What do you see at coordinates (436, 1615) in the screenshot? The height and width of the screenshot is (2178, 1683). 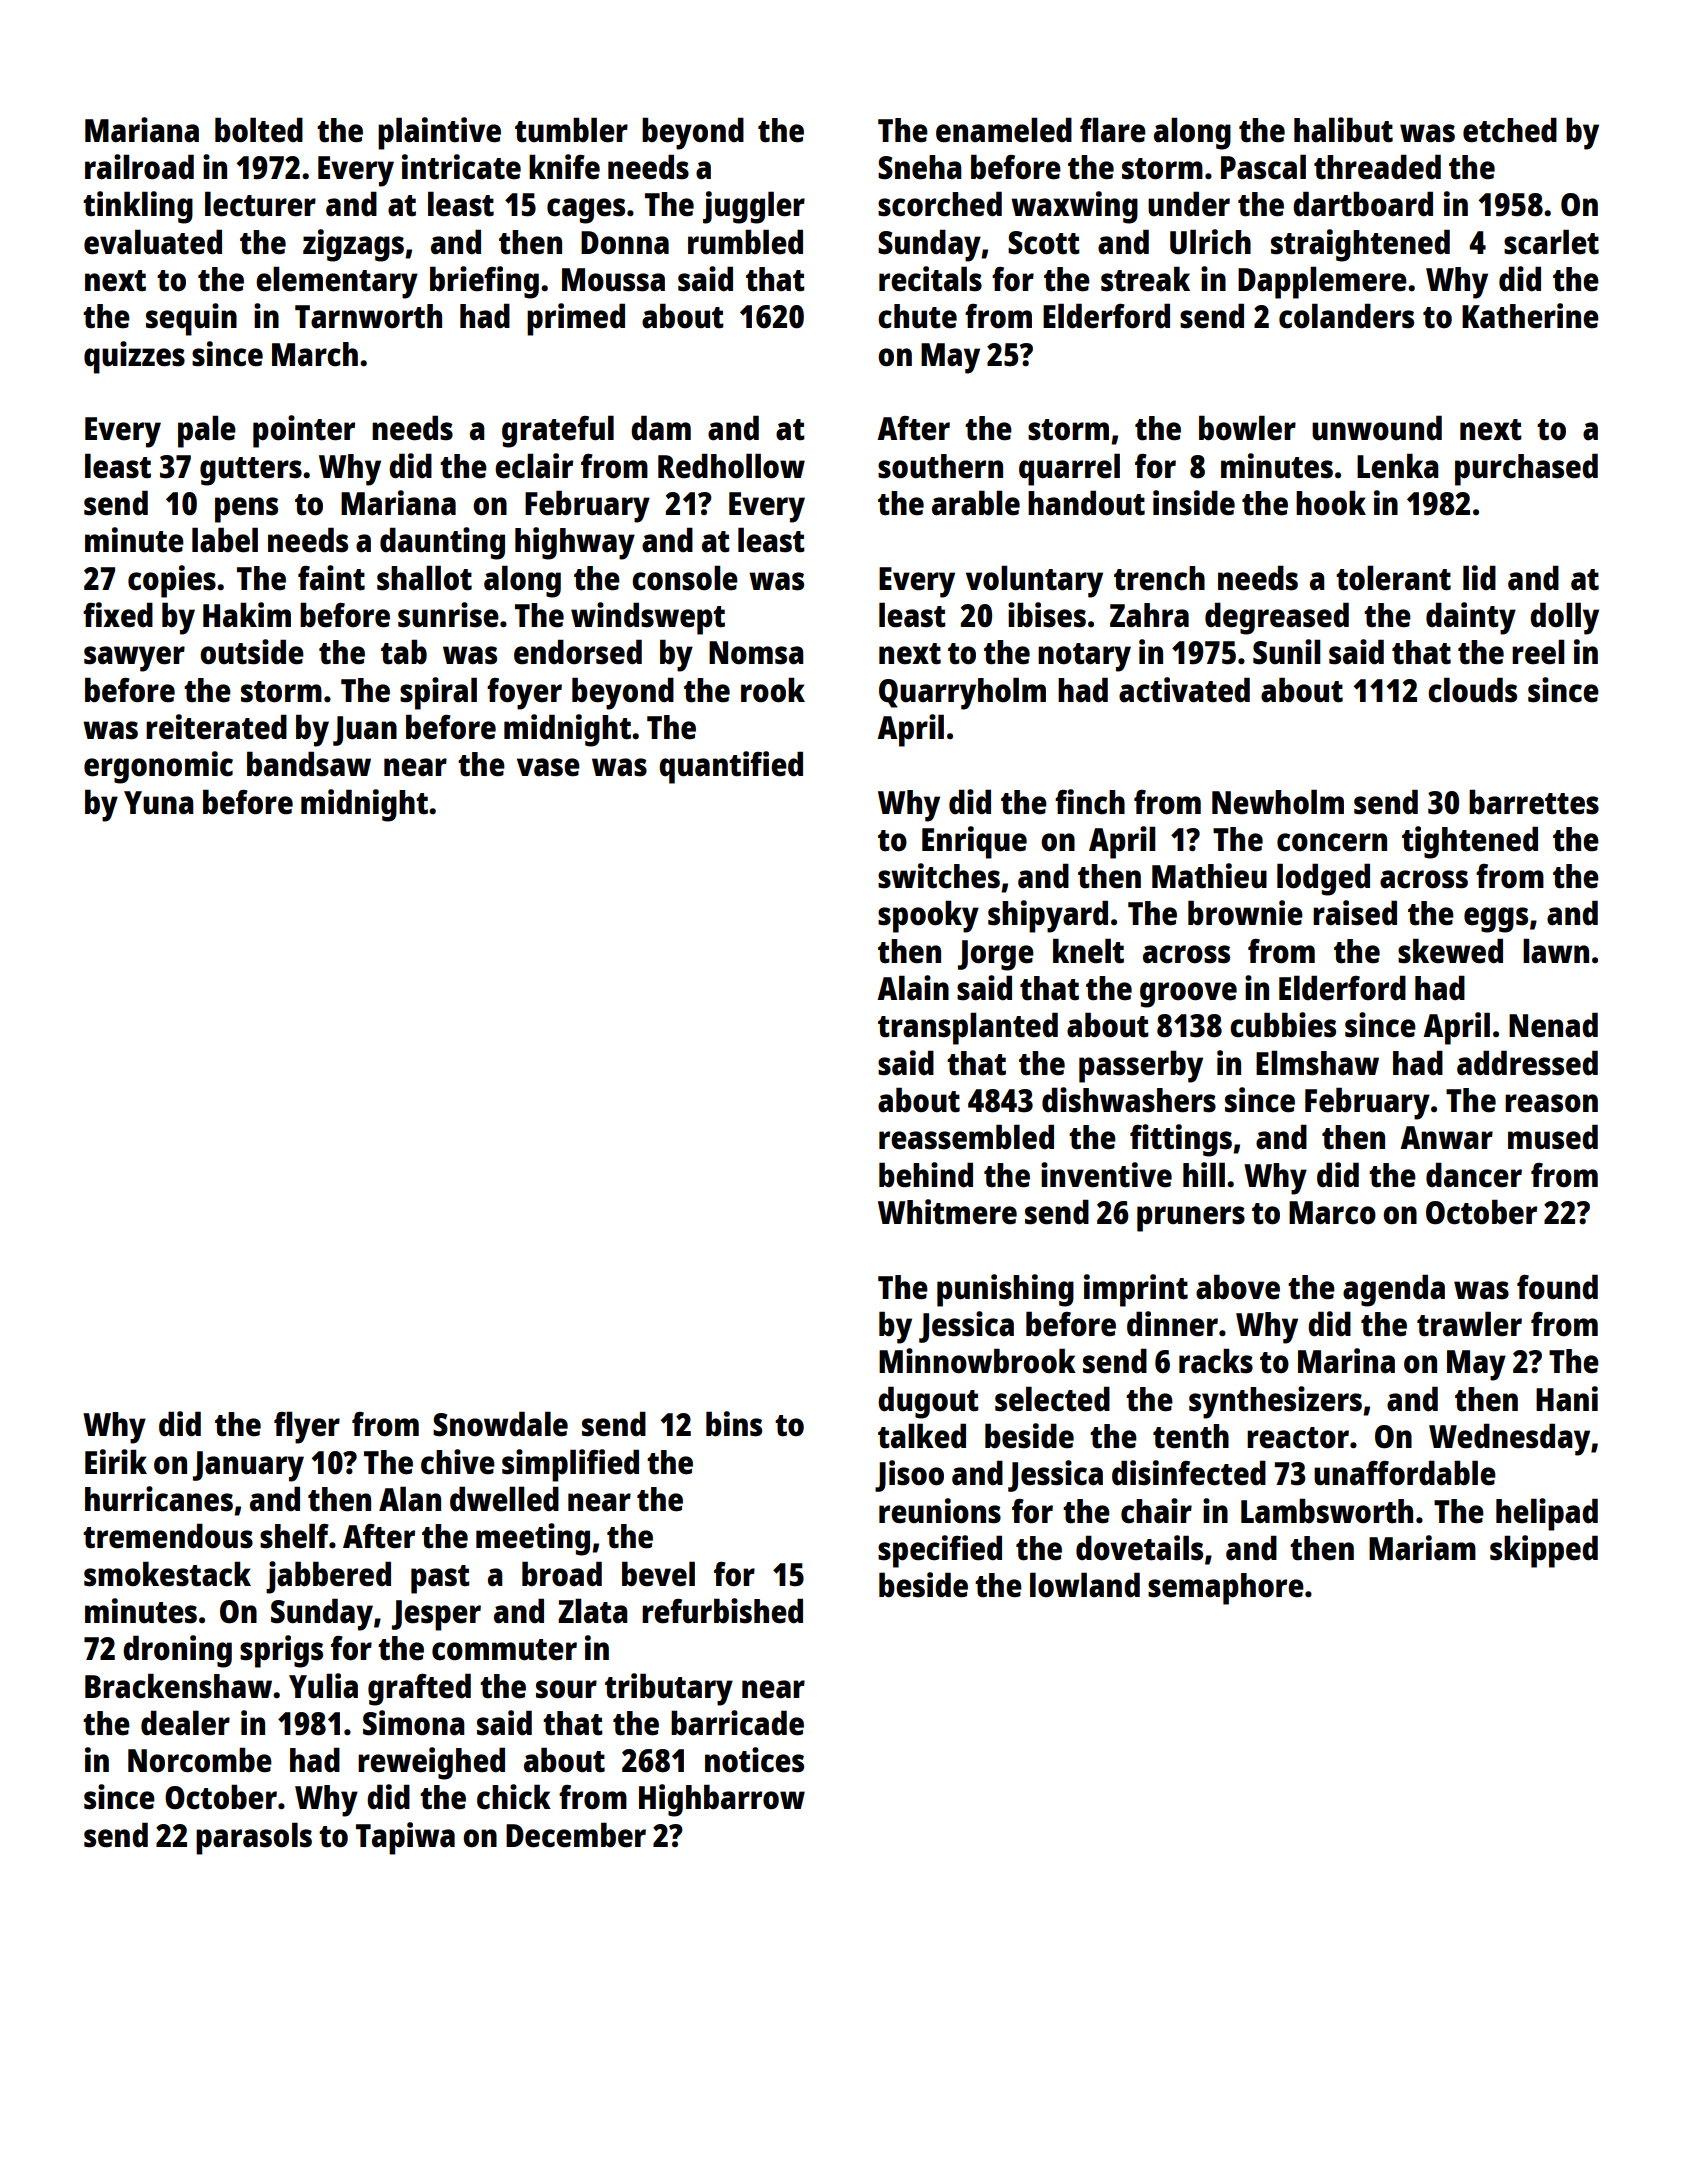 I see `Jesper` at bounding box center [436, 1615].
